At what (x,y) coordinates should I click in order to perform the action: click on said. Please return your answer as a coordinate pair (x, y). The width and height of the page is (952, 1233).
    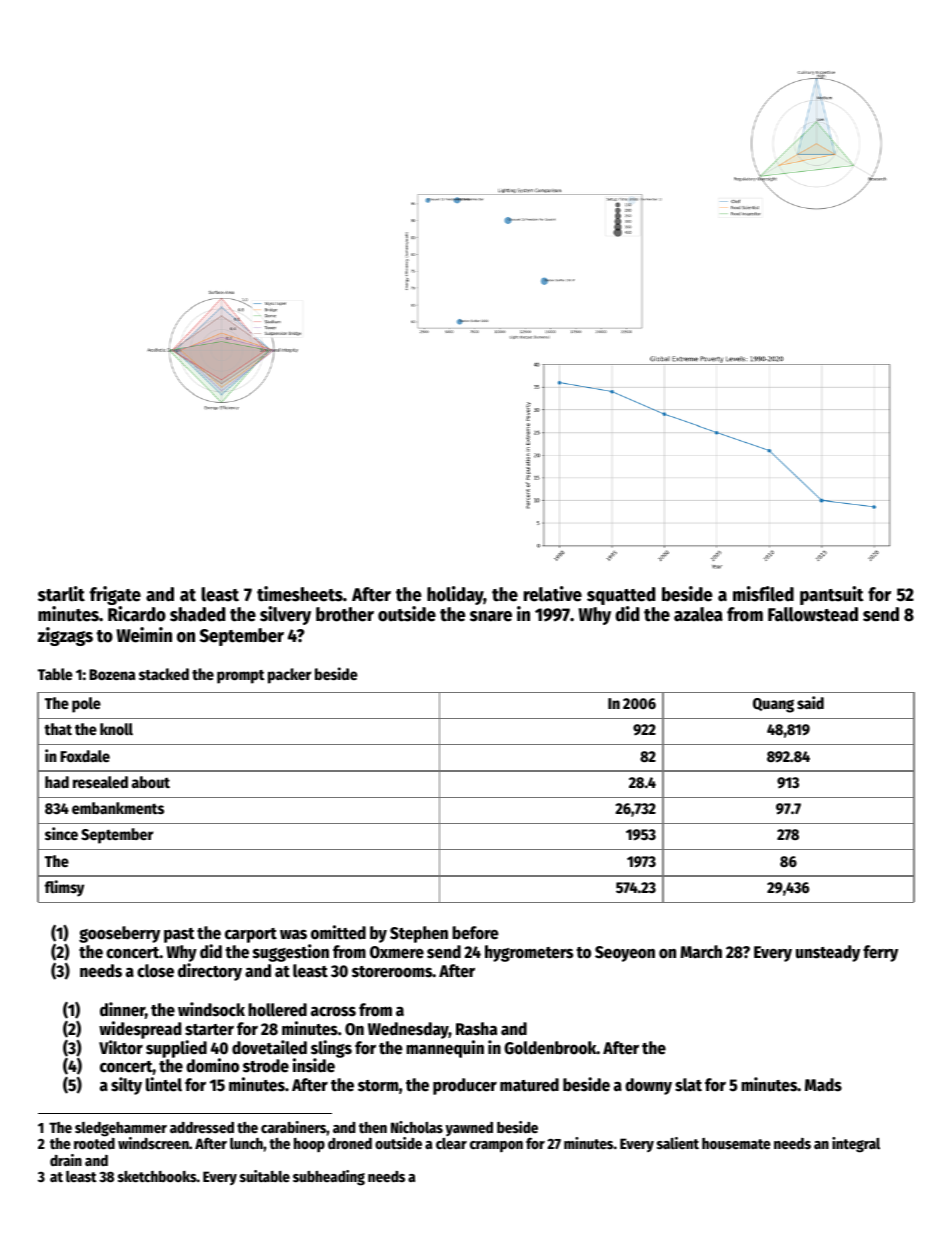
    Looking at the image, I should click on (810, 702).
